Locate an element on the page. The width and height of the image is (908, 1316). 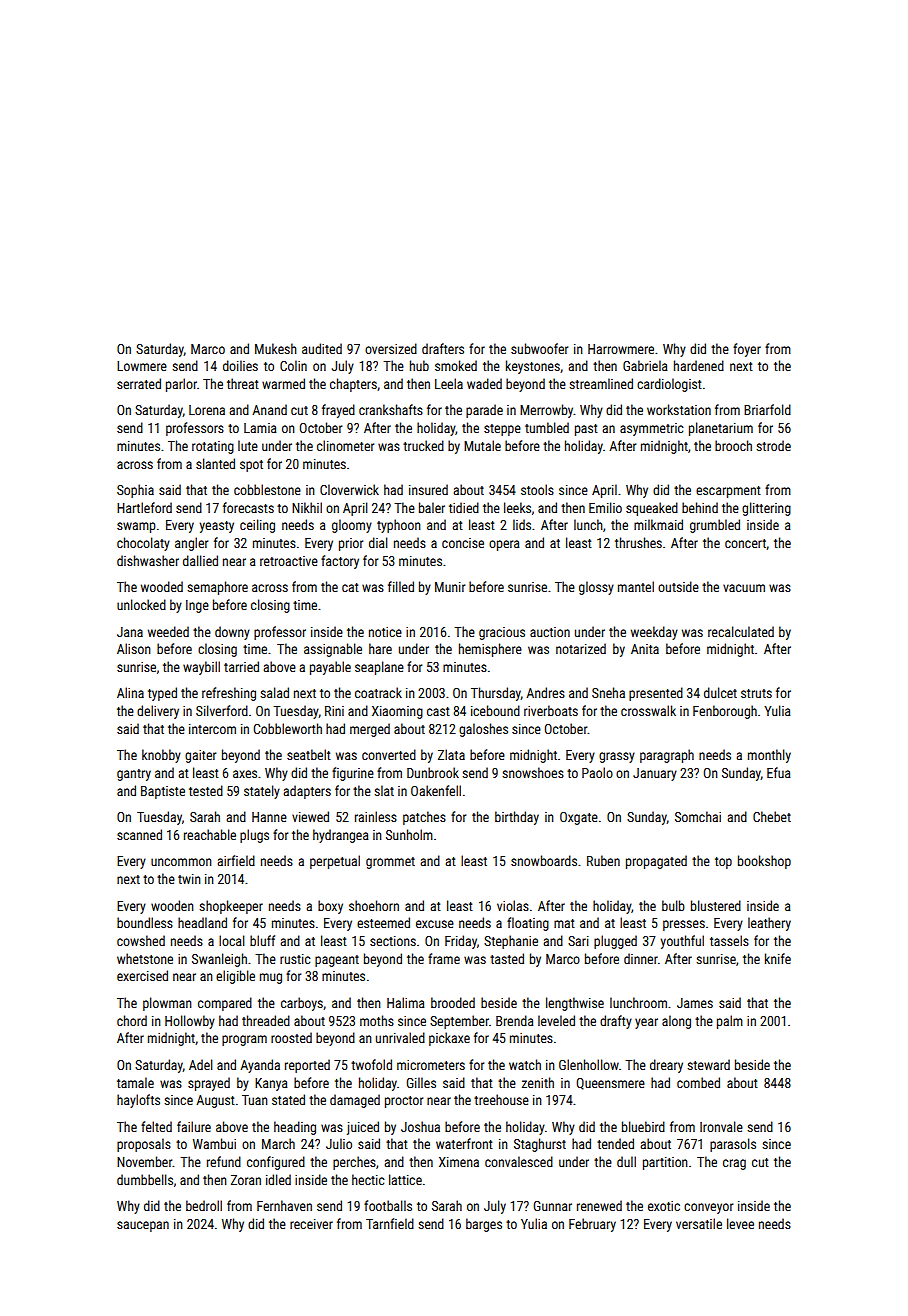
patches is located at coordinates (424, 818).
